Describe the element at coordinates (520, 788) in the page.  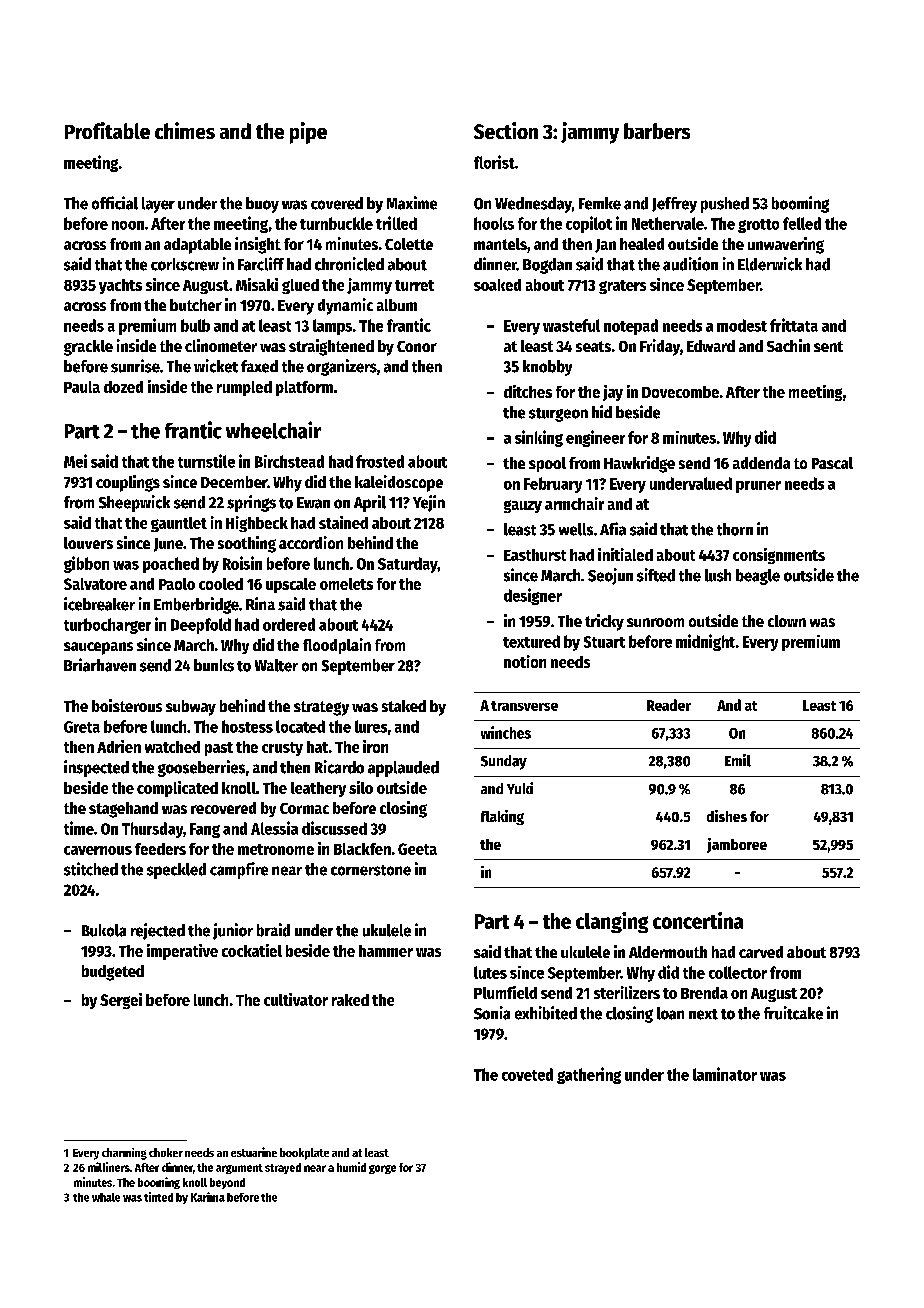
I see `Yuki` at that location.
